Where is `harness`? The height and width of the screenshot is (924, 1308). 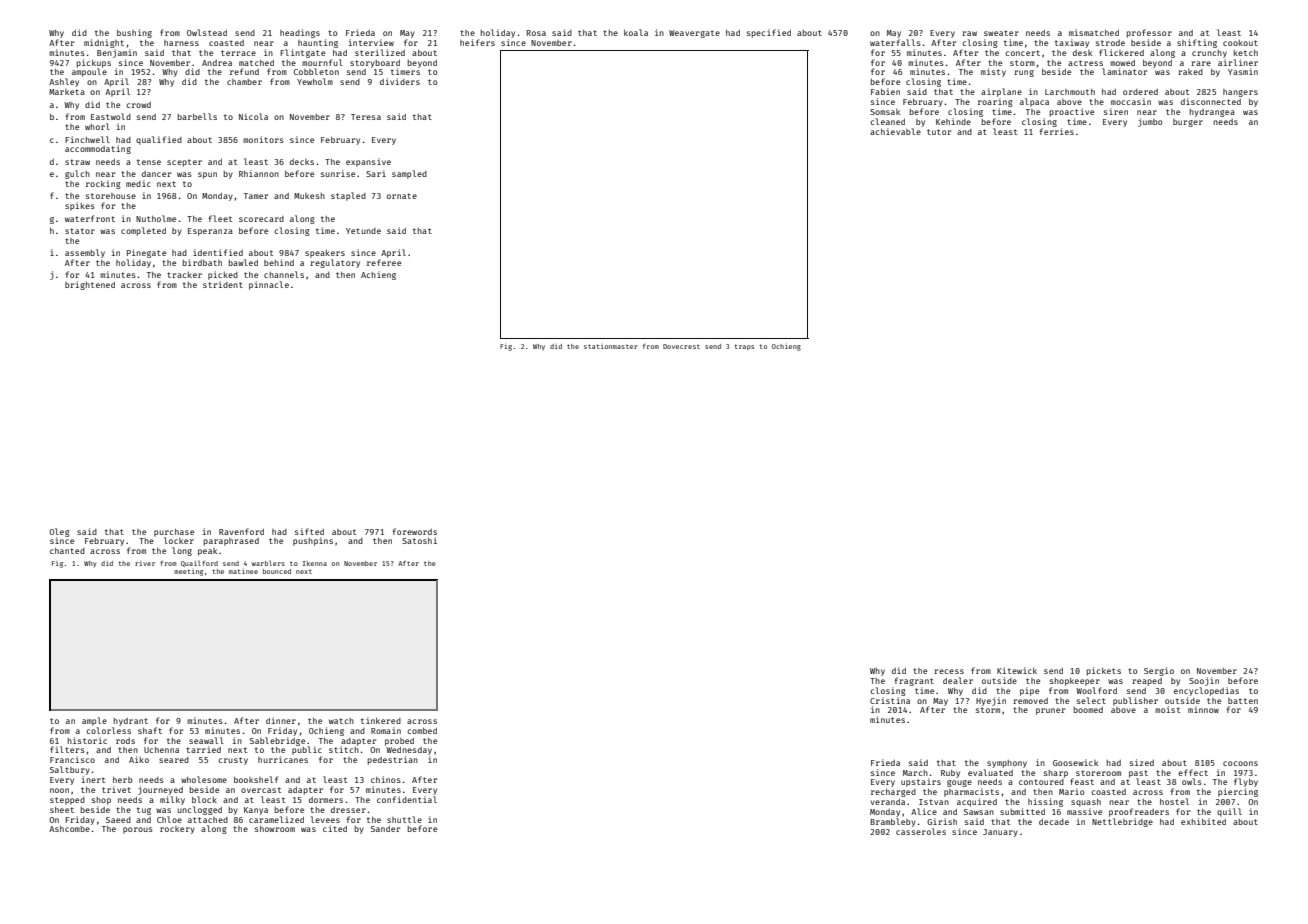
harness is located at coordinates (181, 43).
